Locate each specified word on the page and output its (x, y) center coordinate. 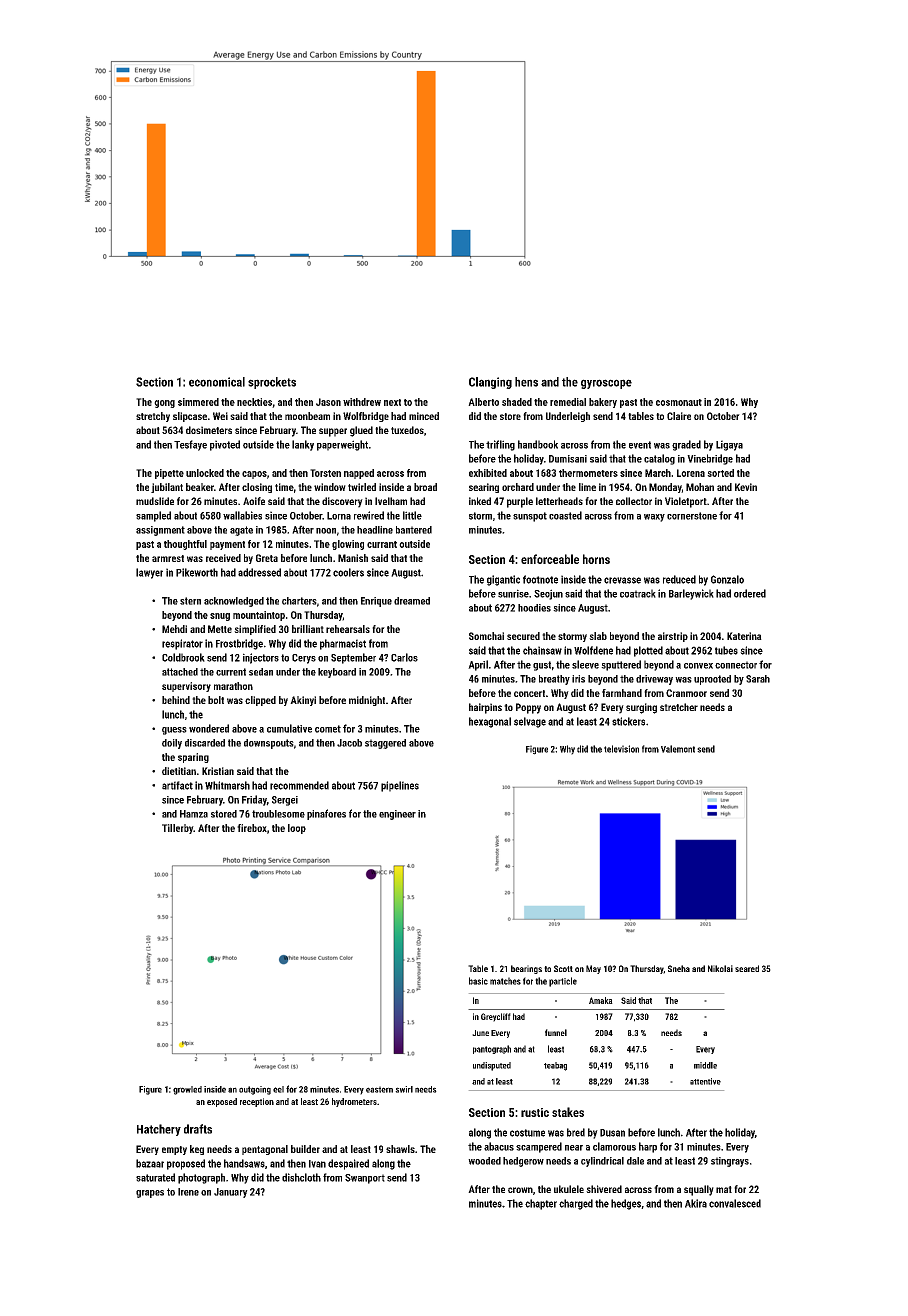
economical (217, 382)
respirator (182, 644)
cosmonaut (679, 402)
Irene (188, 1192)
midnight (367, 701)
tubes (726, 650)
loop (297, 829)
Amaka (601, 1000)
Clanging (490, 383)
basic (478, 981)
